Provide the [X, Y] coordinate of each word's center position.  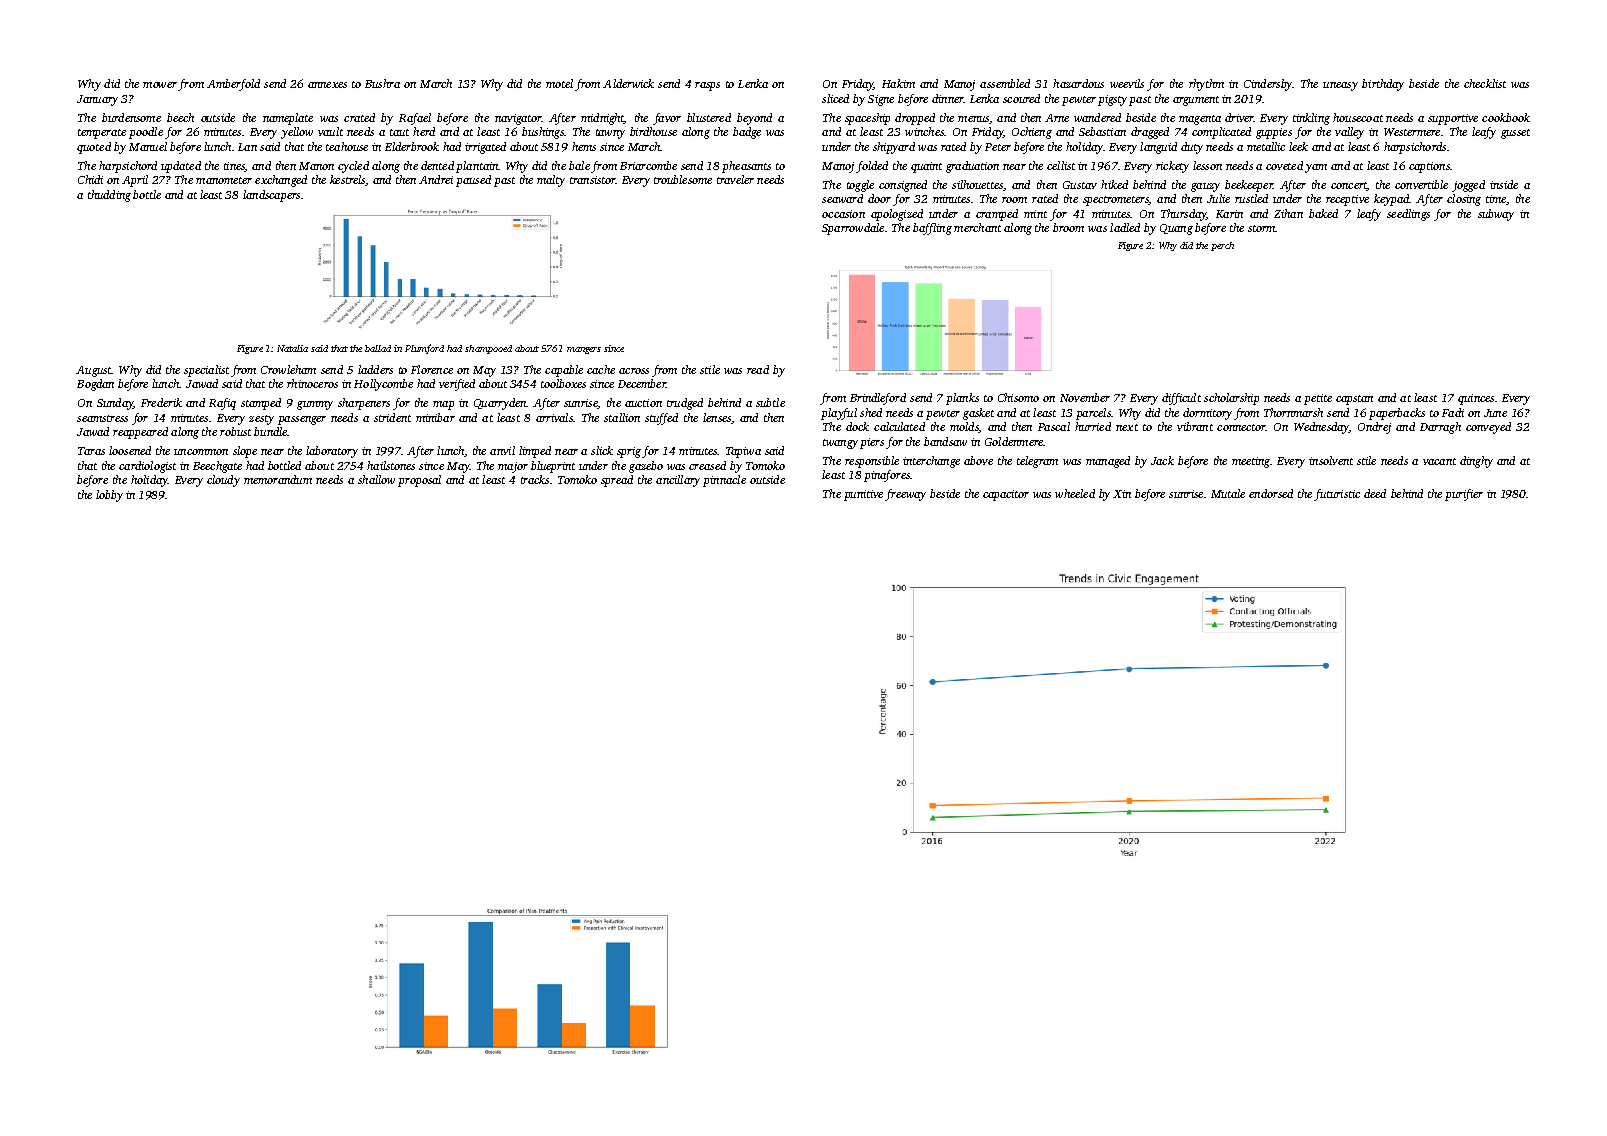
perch [1222, 246]
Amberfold [233, 85]
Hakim [898, 83]
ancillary [678, 481]
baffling [932, 229]
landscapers [271, 196]
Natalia [292, 348]
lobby [109, 496]
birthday [1383, 85]
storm [1262, 228]
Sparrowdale [853, 229]
